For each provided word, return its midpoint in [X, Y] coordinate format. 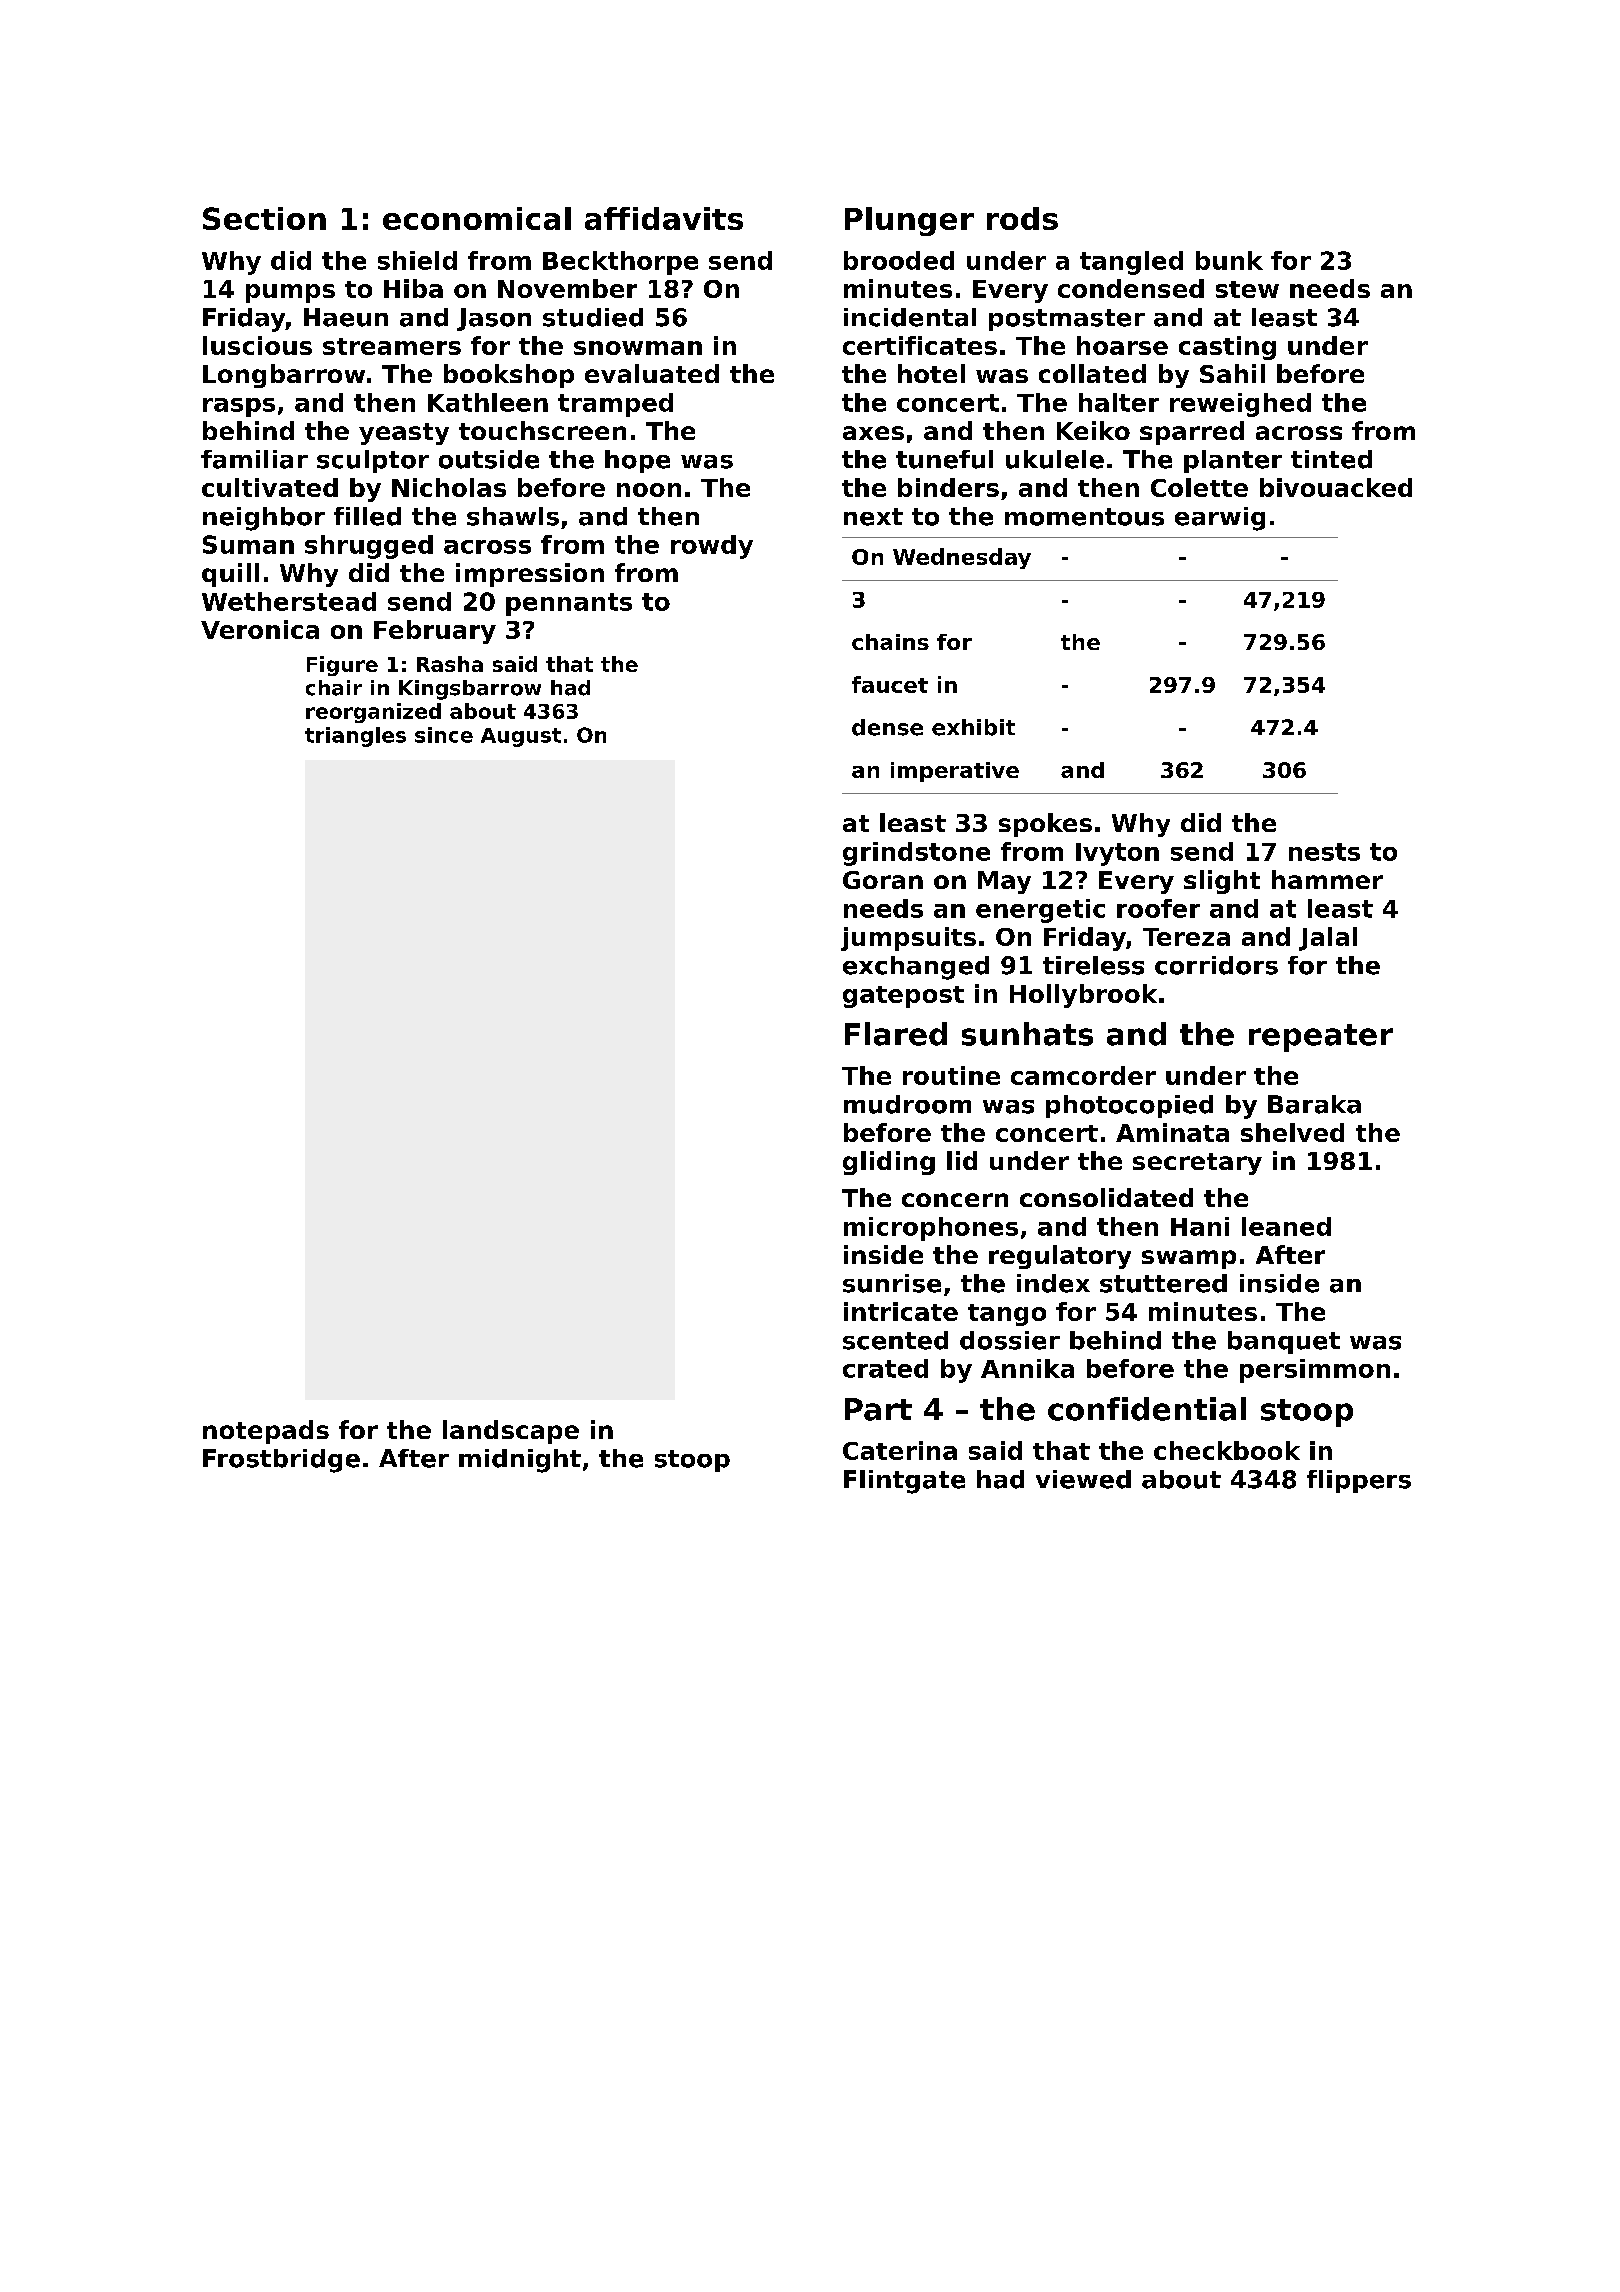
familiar [254, 459]
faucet [890, 684]
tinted [1331, 459]
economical [477, 218]
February [435, 632]
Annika [1027, 1368]
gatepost [903, 997]
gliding [889, 1163]
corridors [1216, 965]
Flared [896, 1034]
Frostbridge [281, 1461]
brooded [899, 260]
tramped [615, 405]
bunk [1229, 260]
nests [1324, 852]
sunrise [892, 1283]
